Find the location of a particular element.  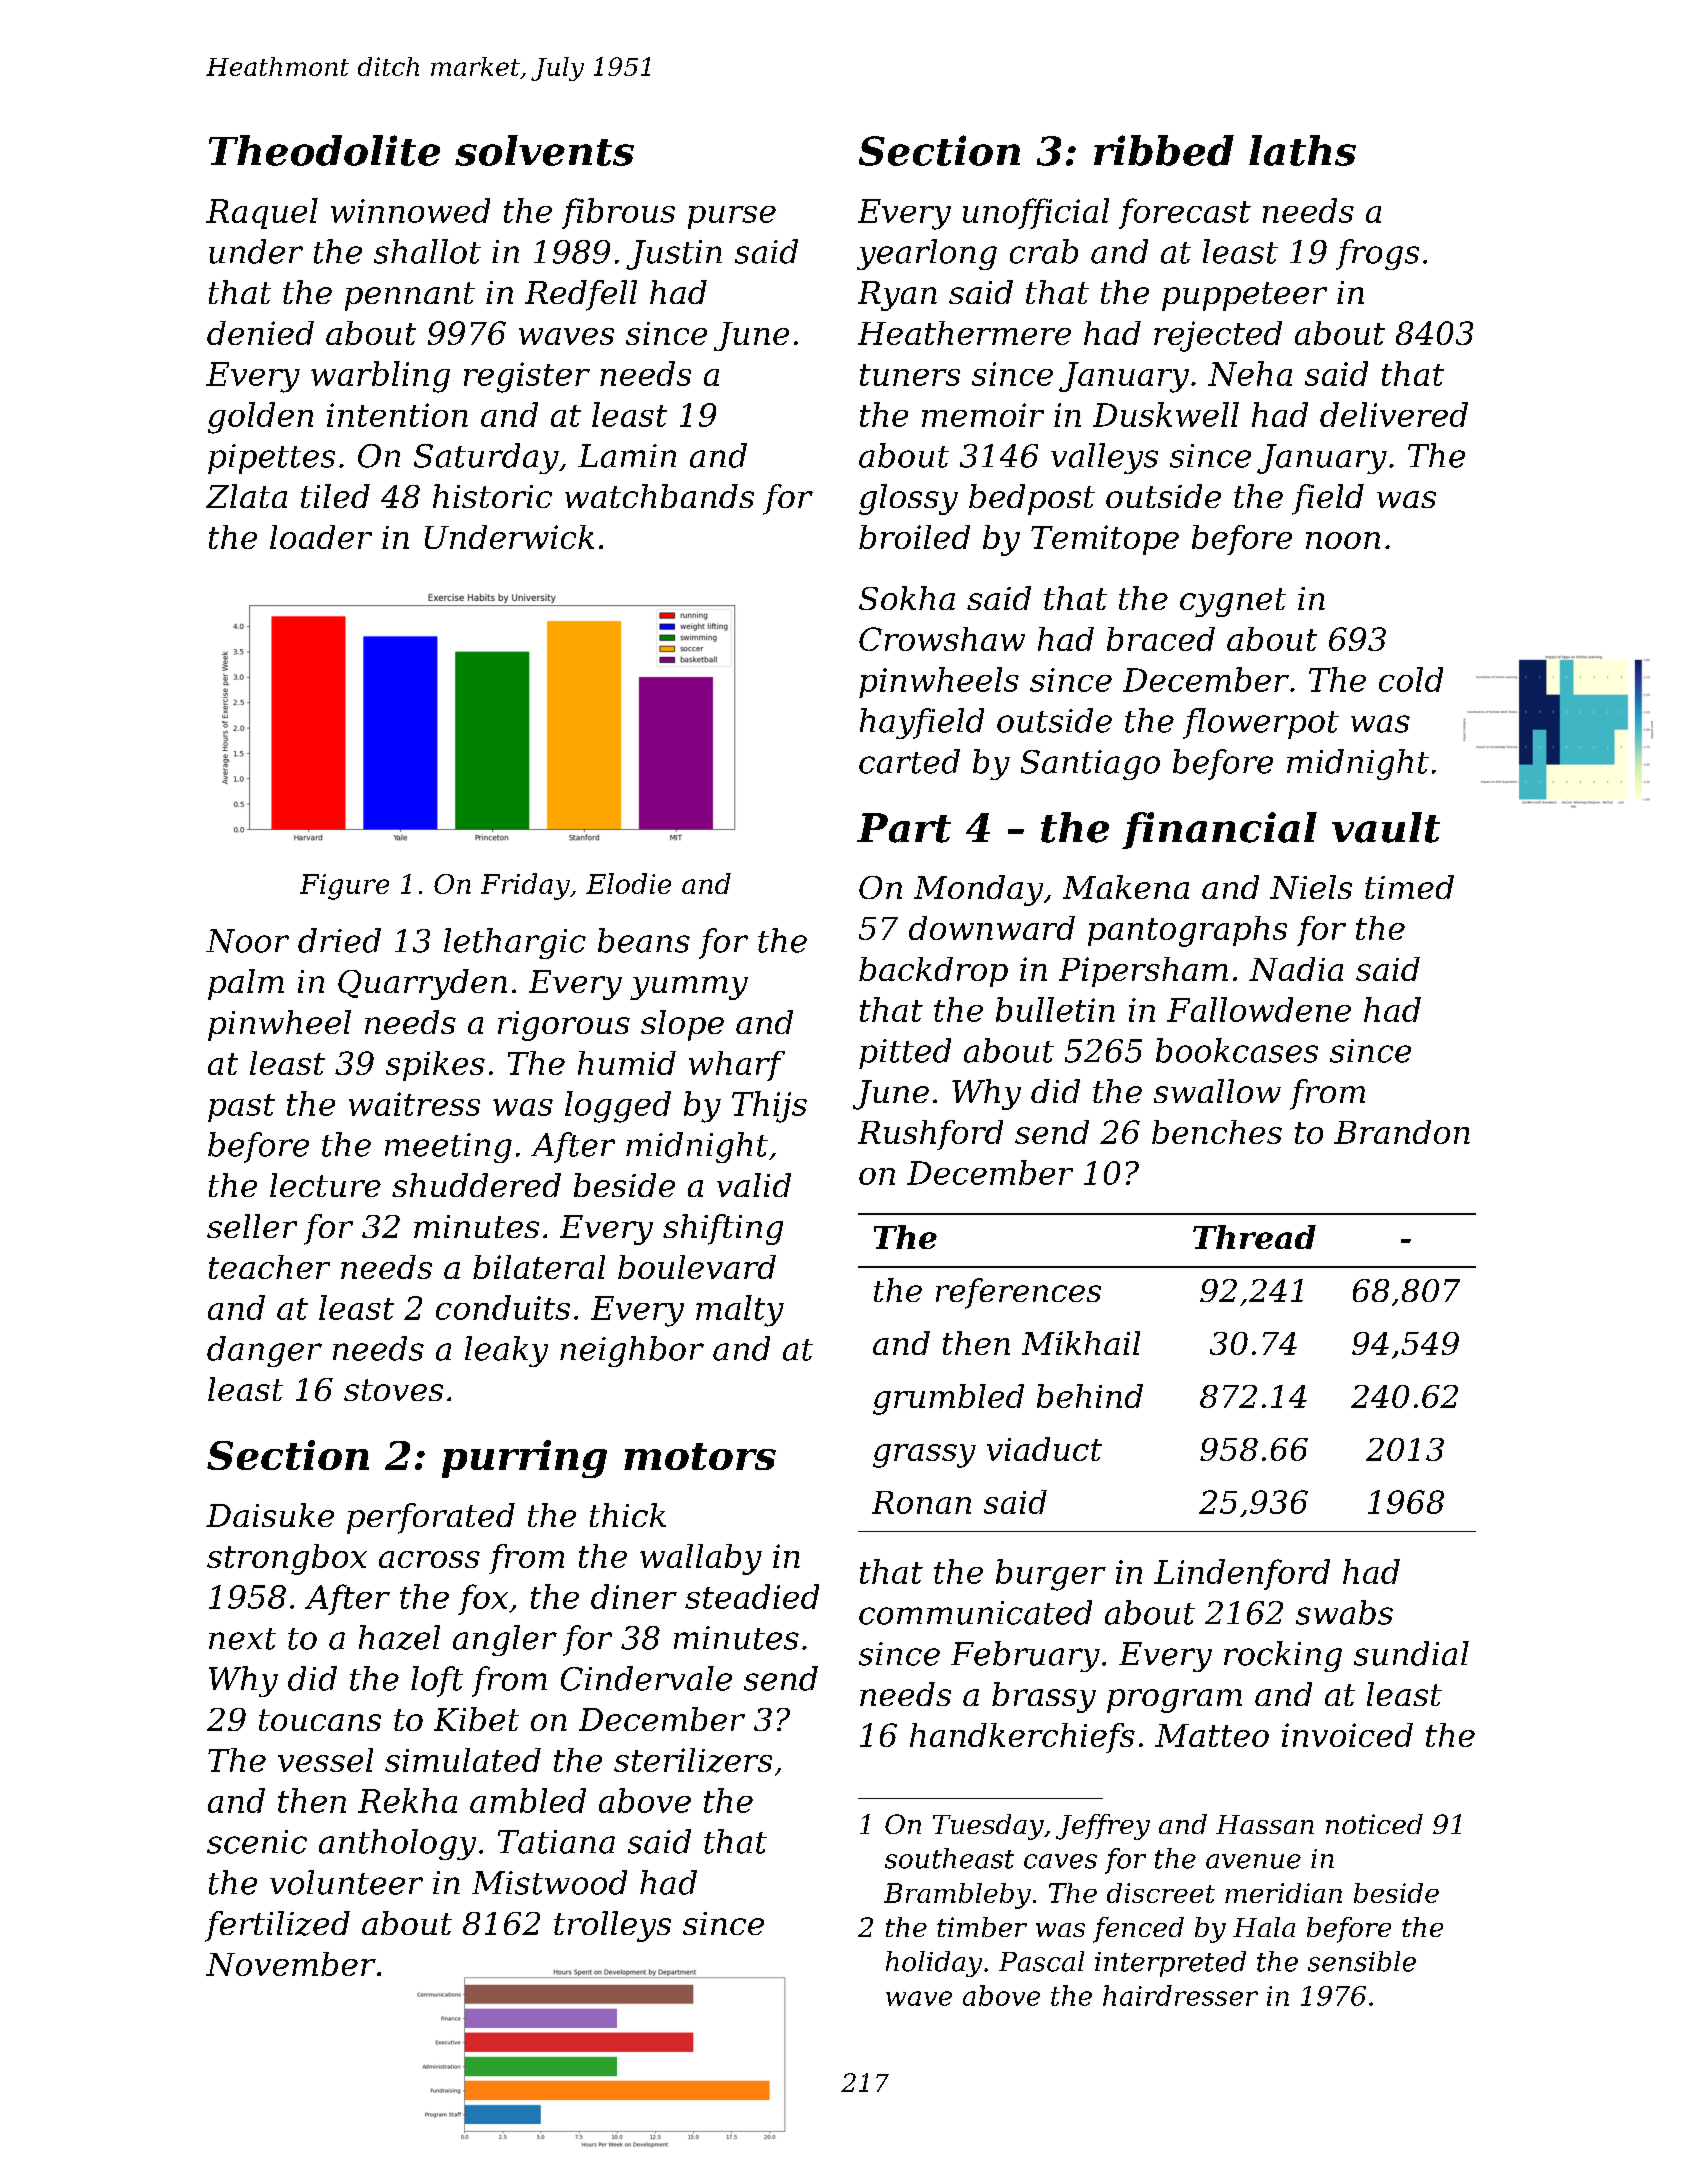

steadied is located at coordinates (752, 1596).
